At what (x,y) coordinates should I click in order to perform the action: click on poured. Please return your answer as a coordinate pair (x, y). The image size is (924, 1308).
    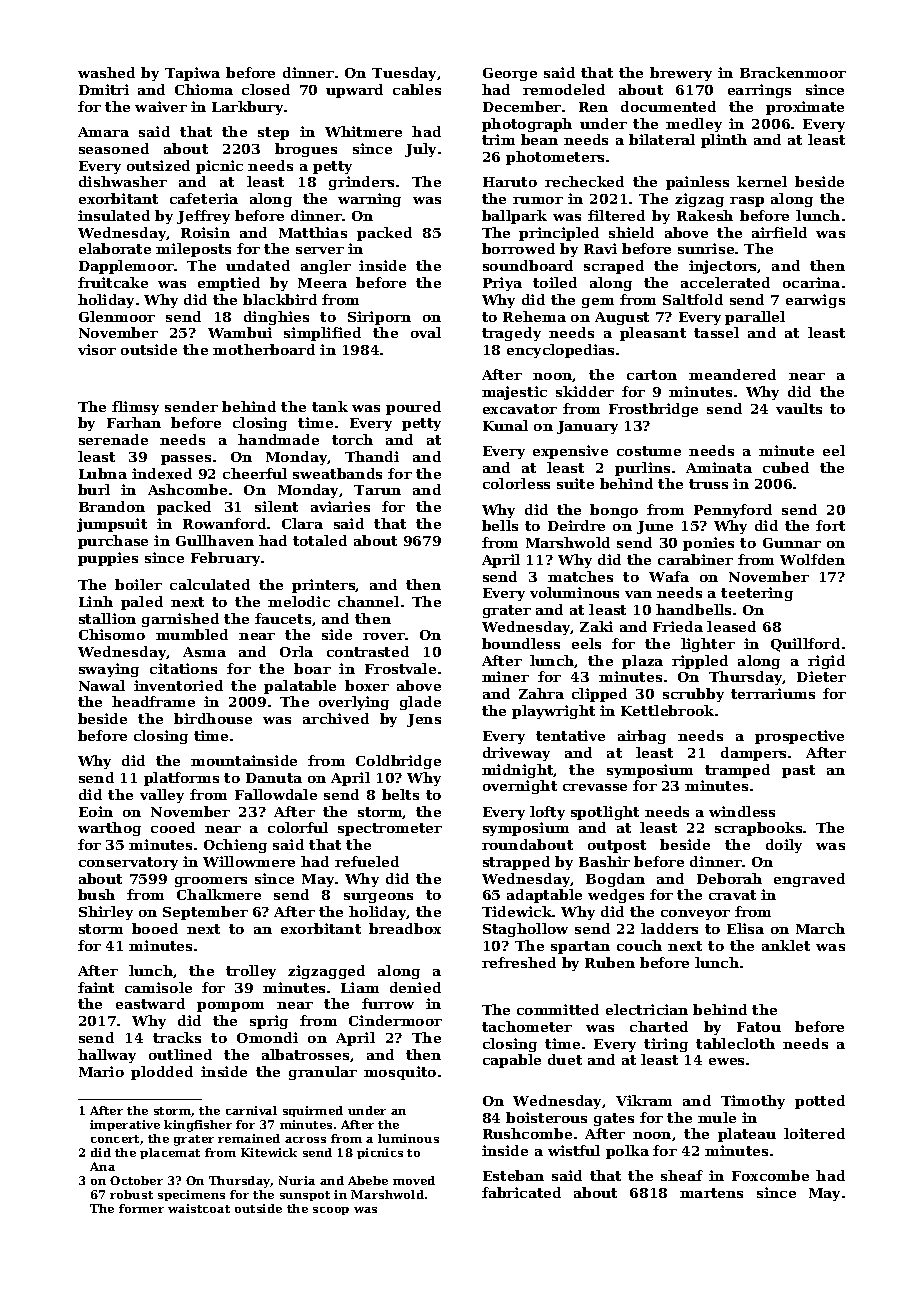
    Looking at the image, I should click on (413, 408).
